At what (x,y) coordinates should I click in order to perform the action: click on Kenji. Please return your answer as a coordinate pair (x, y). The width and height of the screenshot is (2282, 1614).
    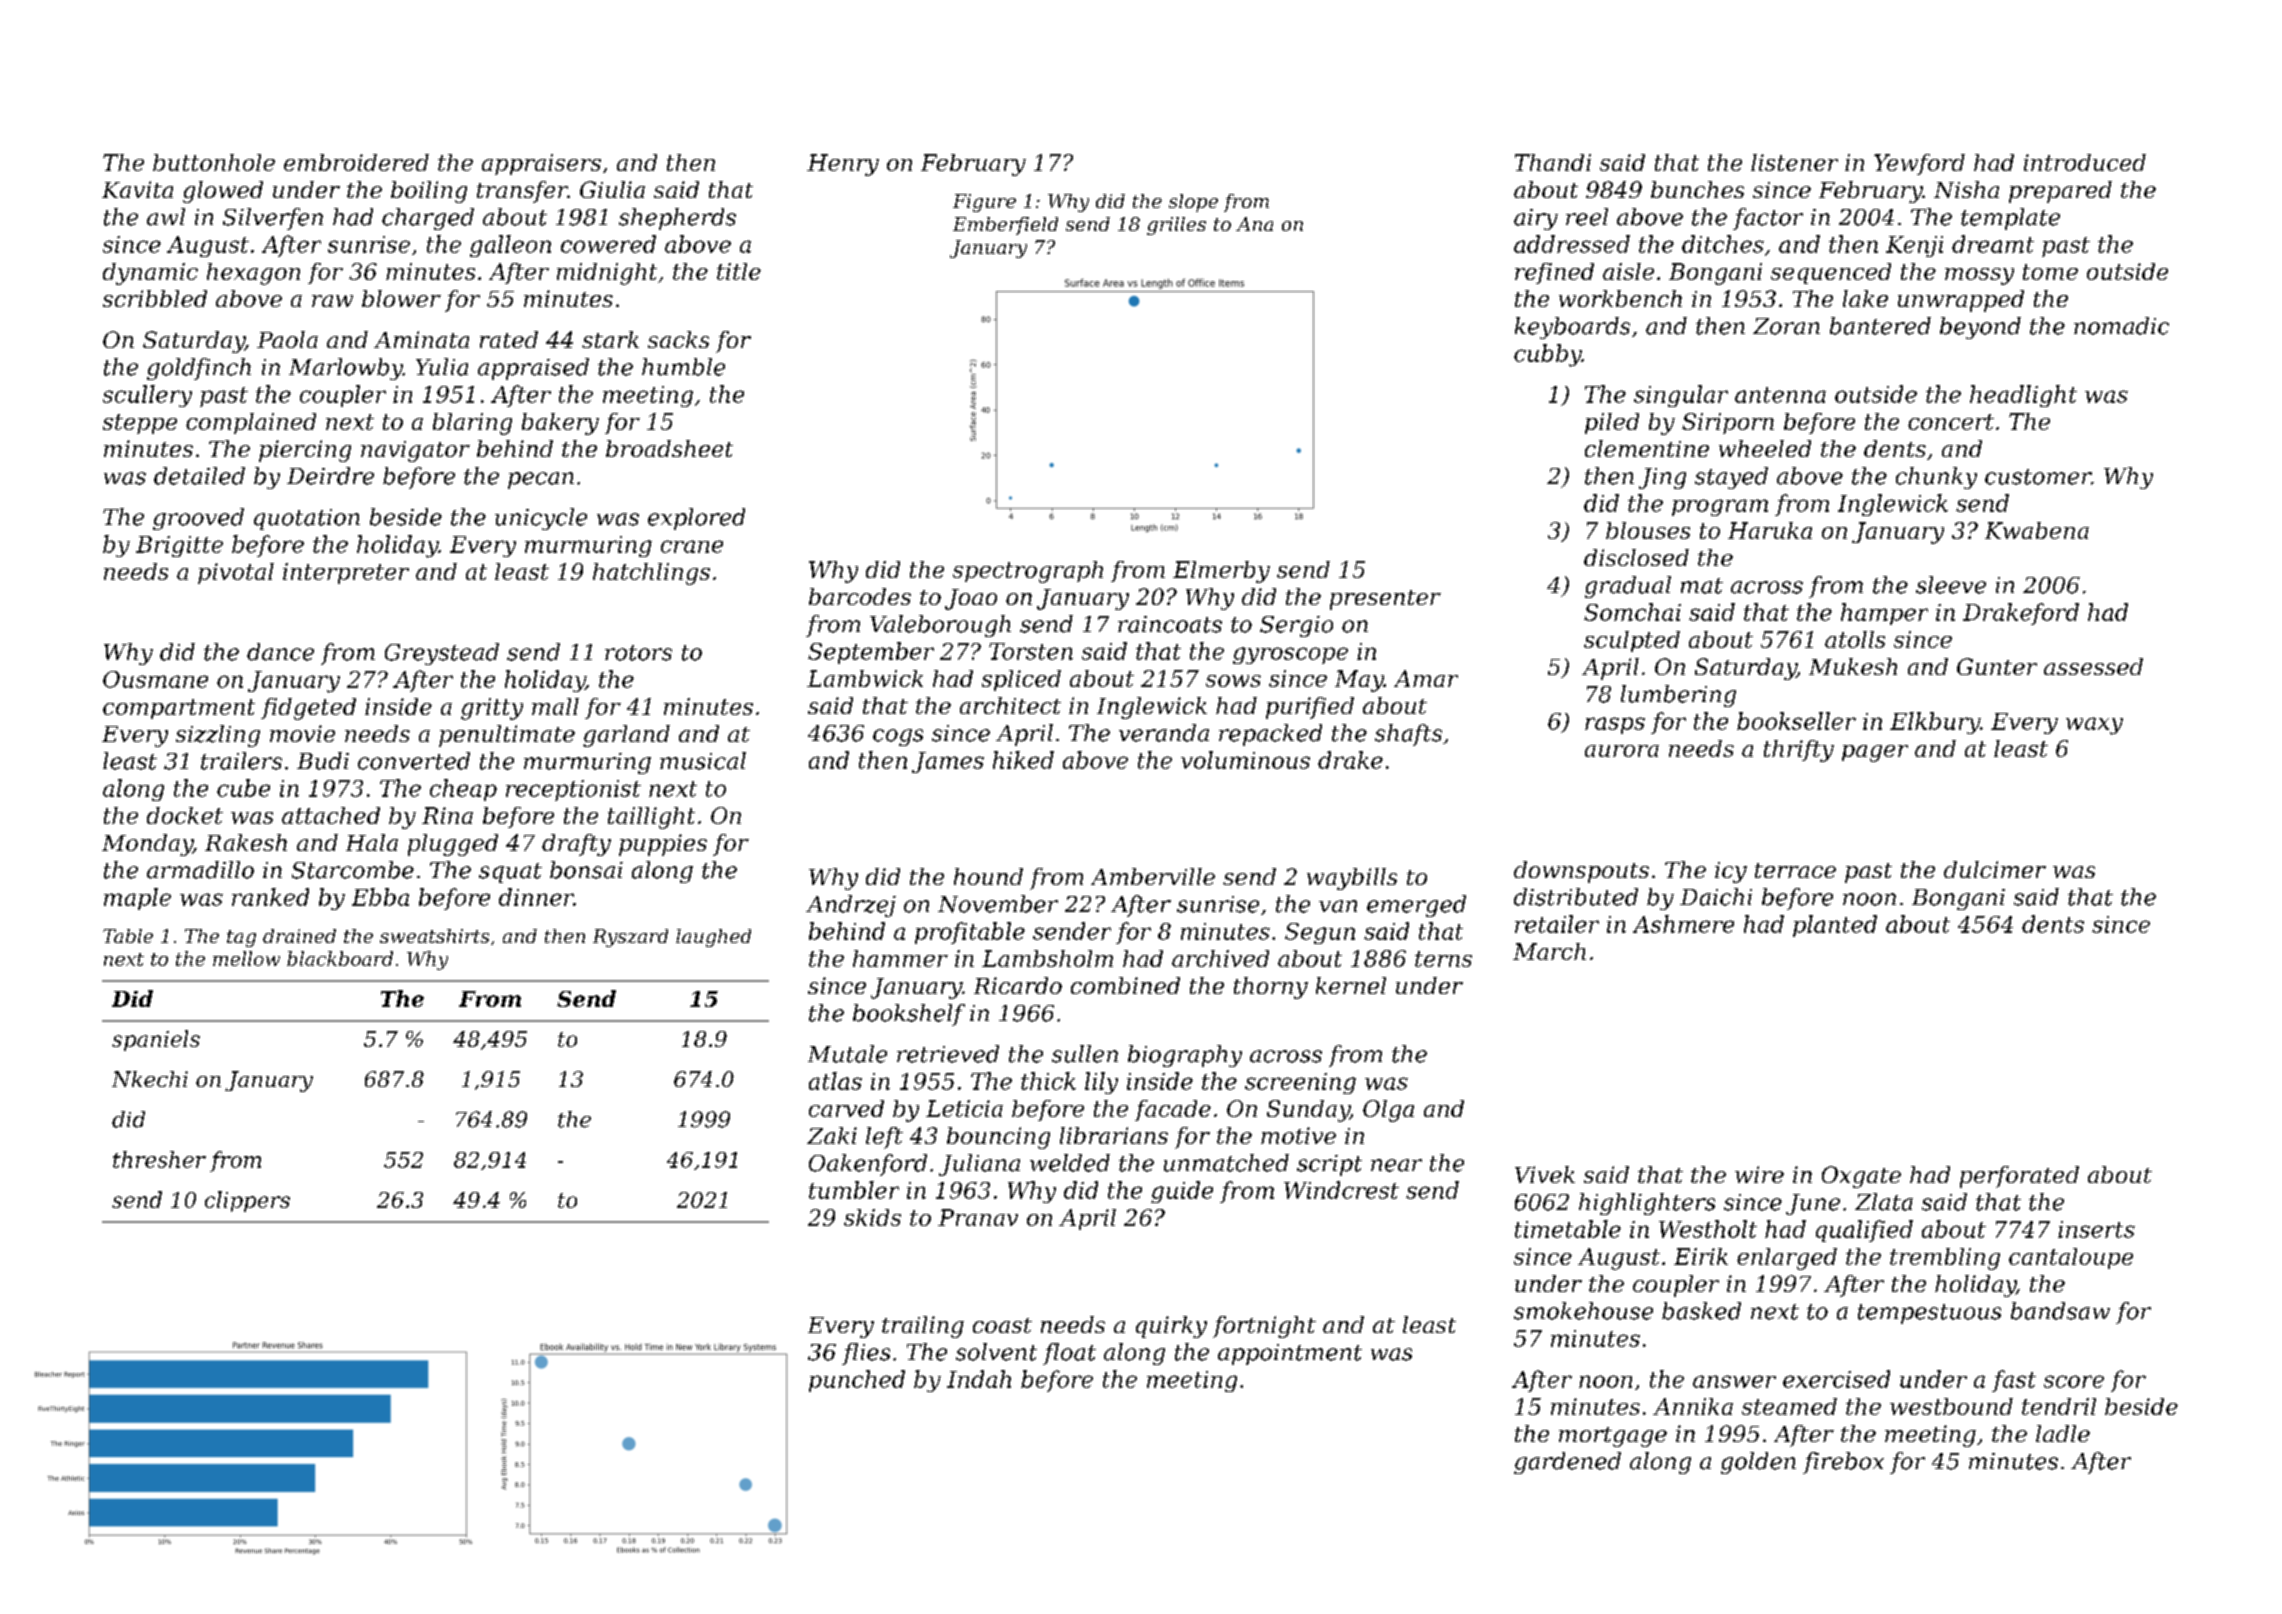
    Looking at the image, I should click on (1914, 246).
